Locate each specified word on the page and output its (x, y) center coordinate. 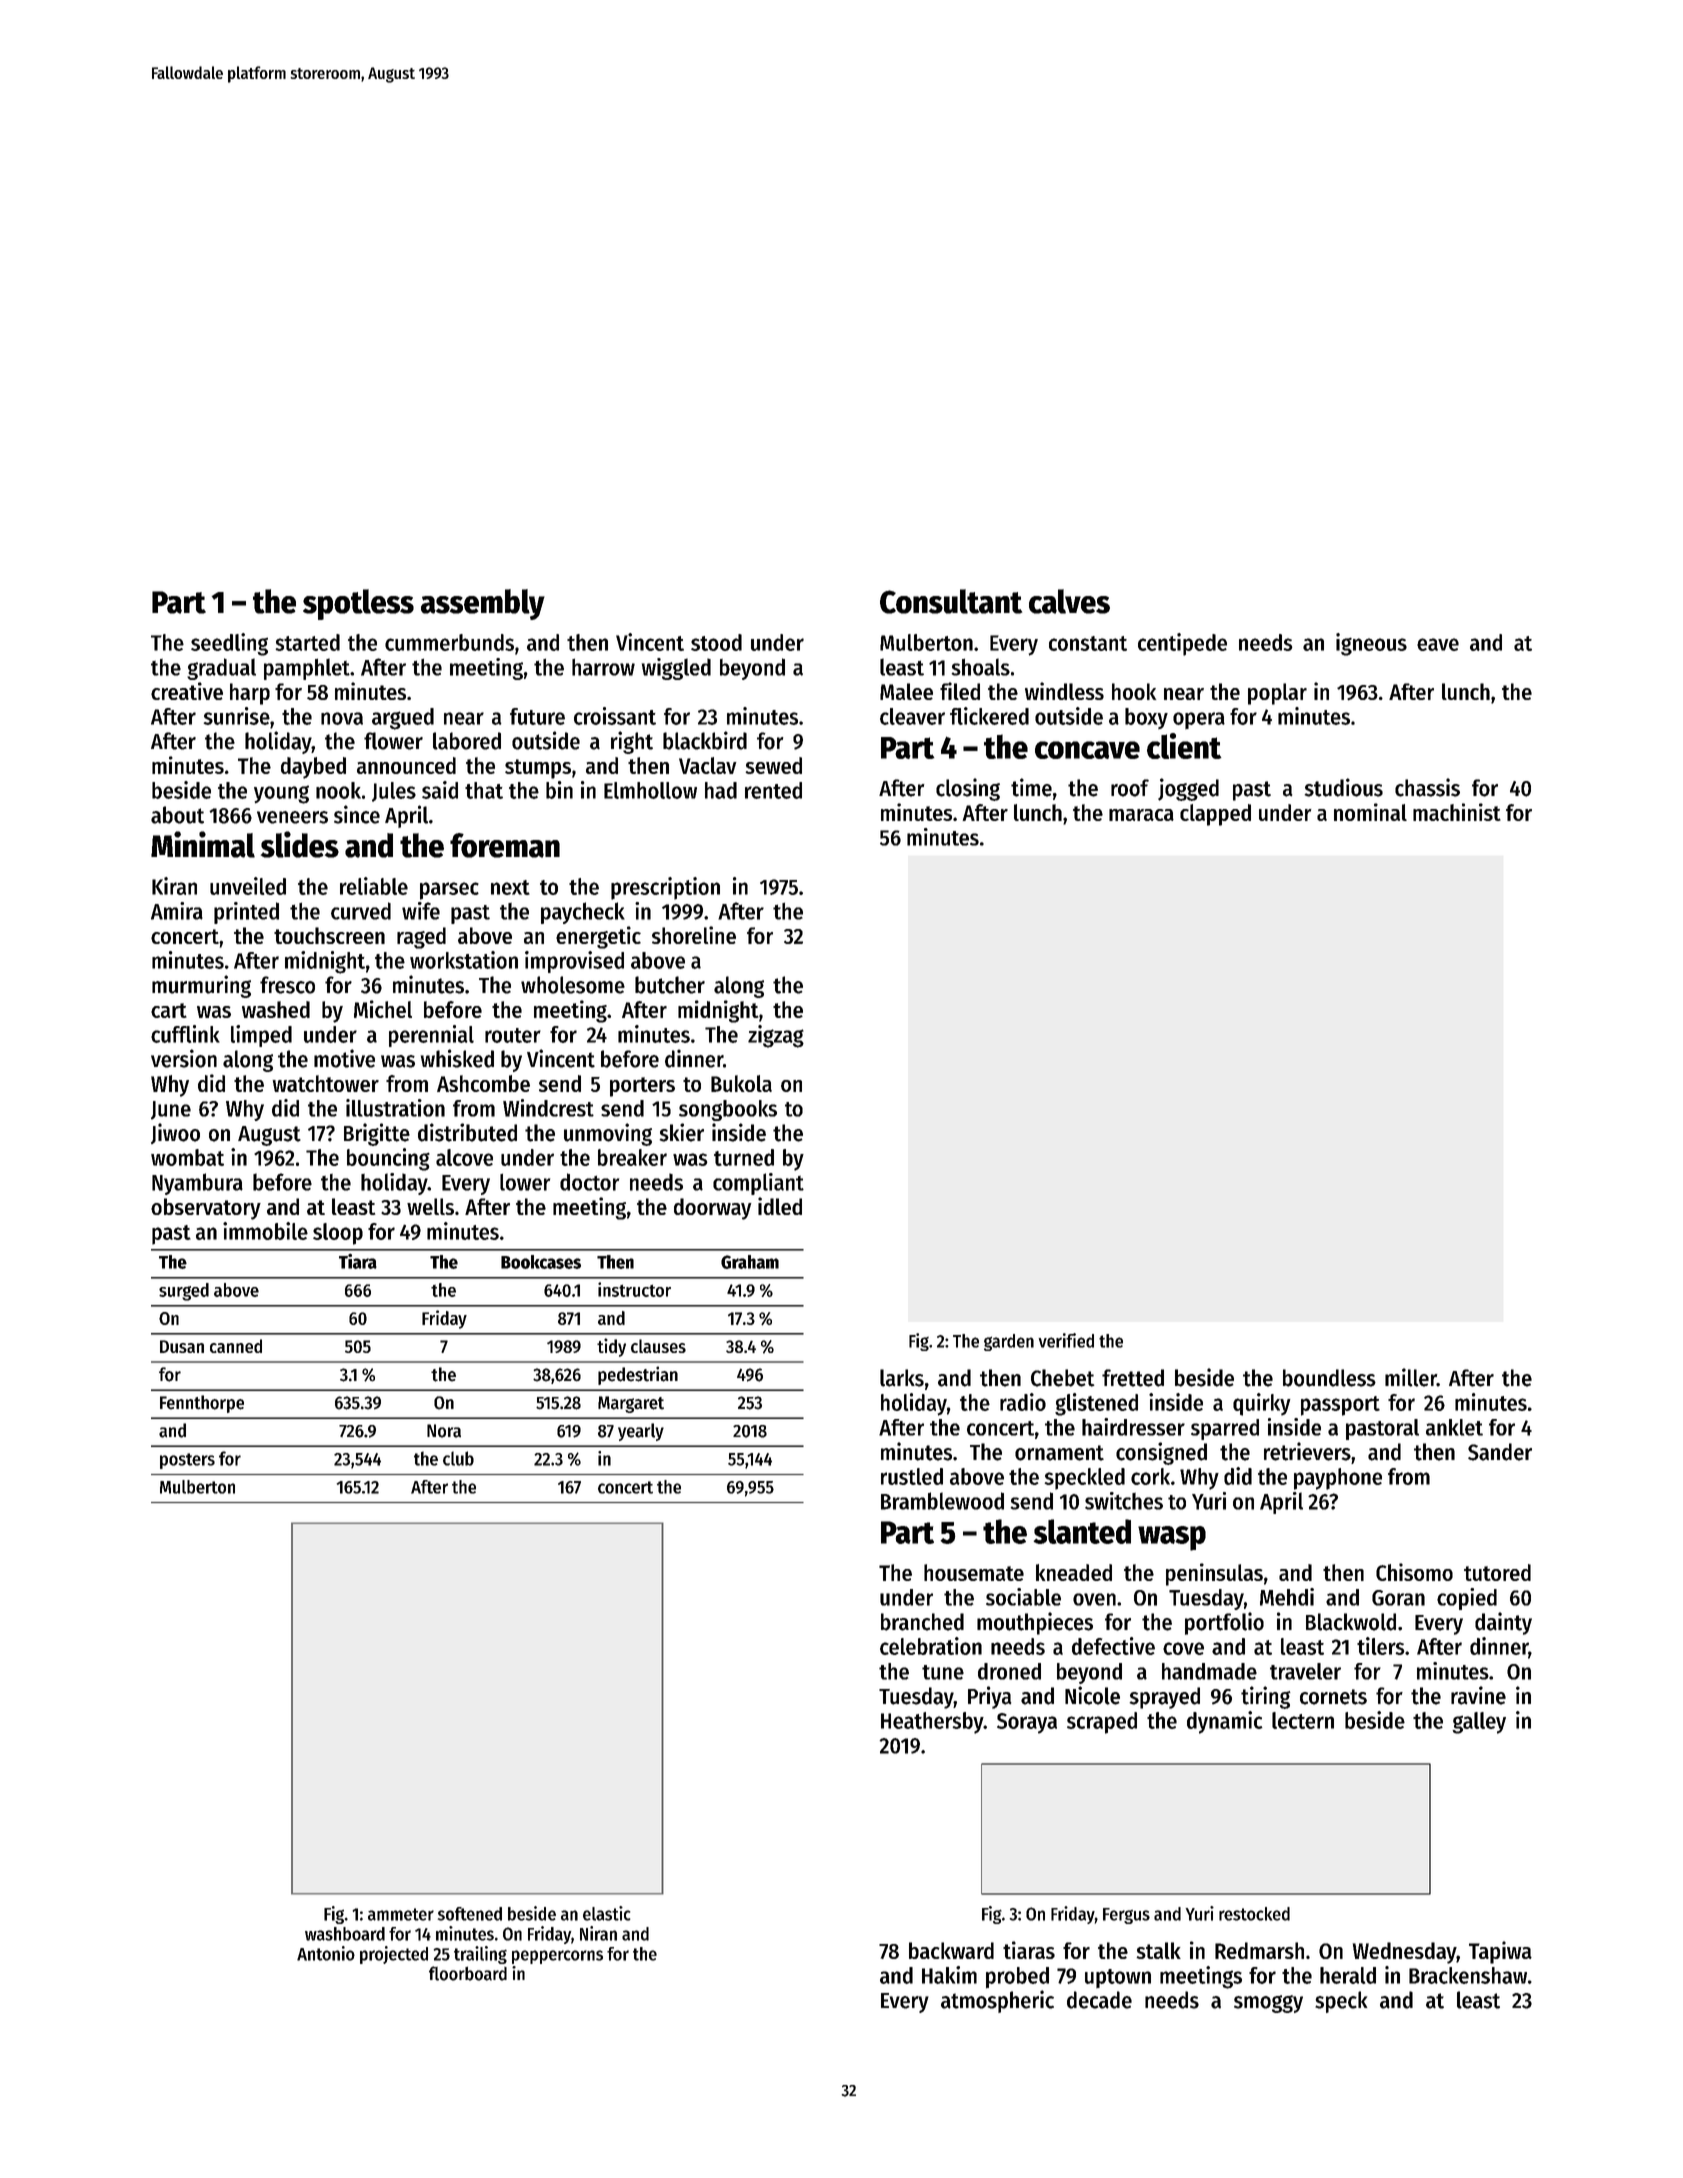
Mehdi (1287, 1597)
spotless (358, 604)
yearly (641, 1432)
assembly (483, 604)
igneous (1371, 644)
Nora (444, 1431)
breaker (632, 1157)
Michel (383, 1009)
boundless (1329, 1378)
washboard (345, 1934)
